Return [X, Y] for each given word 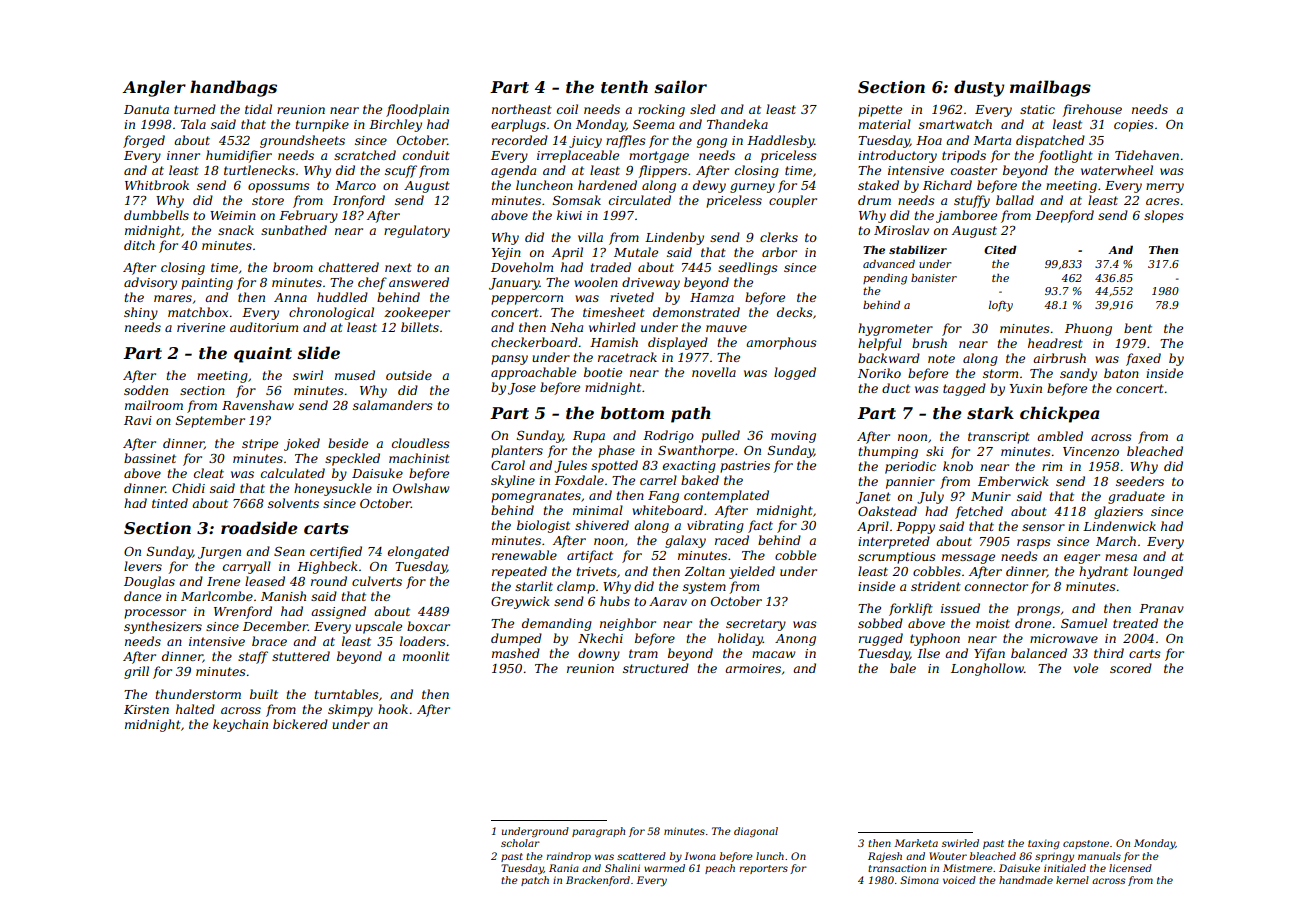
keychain [240, 725]
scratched [365, 155]
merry [1165, 188]
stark [990, 412]
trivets [597, 571]
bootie [603, 372]
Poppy [915, 528]
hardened [607, 185]
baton [1121, 373]
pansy [509, 360]
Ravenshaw [258, 405]
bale [903, 668]
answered [419, 282]
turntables [347, 694]
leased [265, 581]
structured [656, 668]
